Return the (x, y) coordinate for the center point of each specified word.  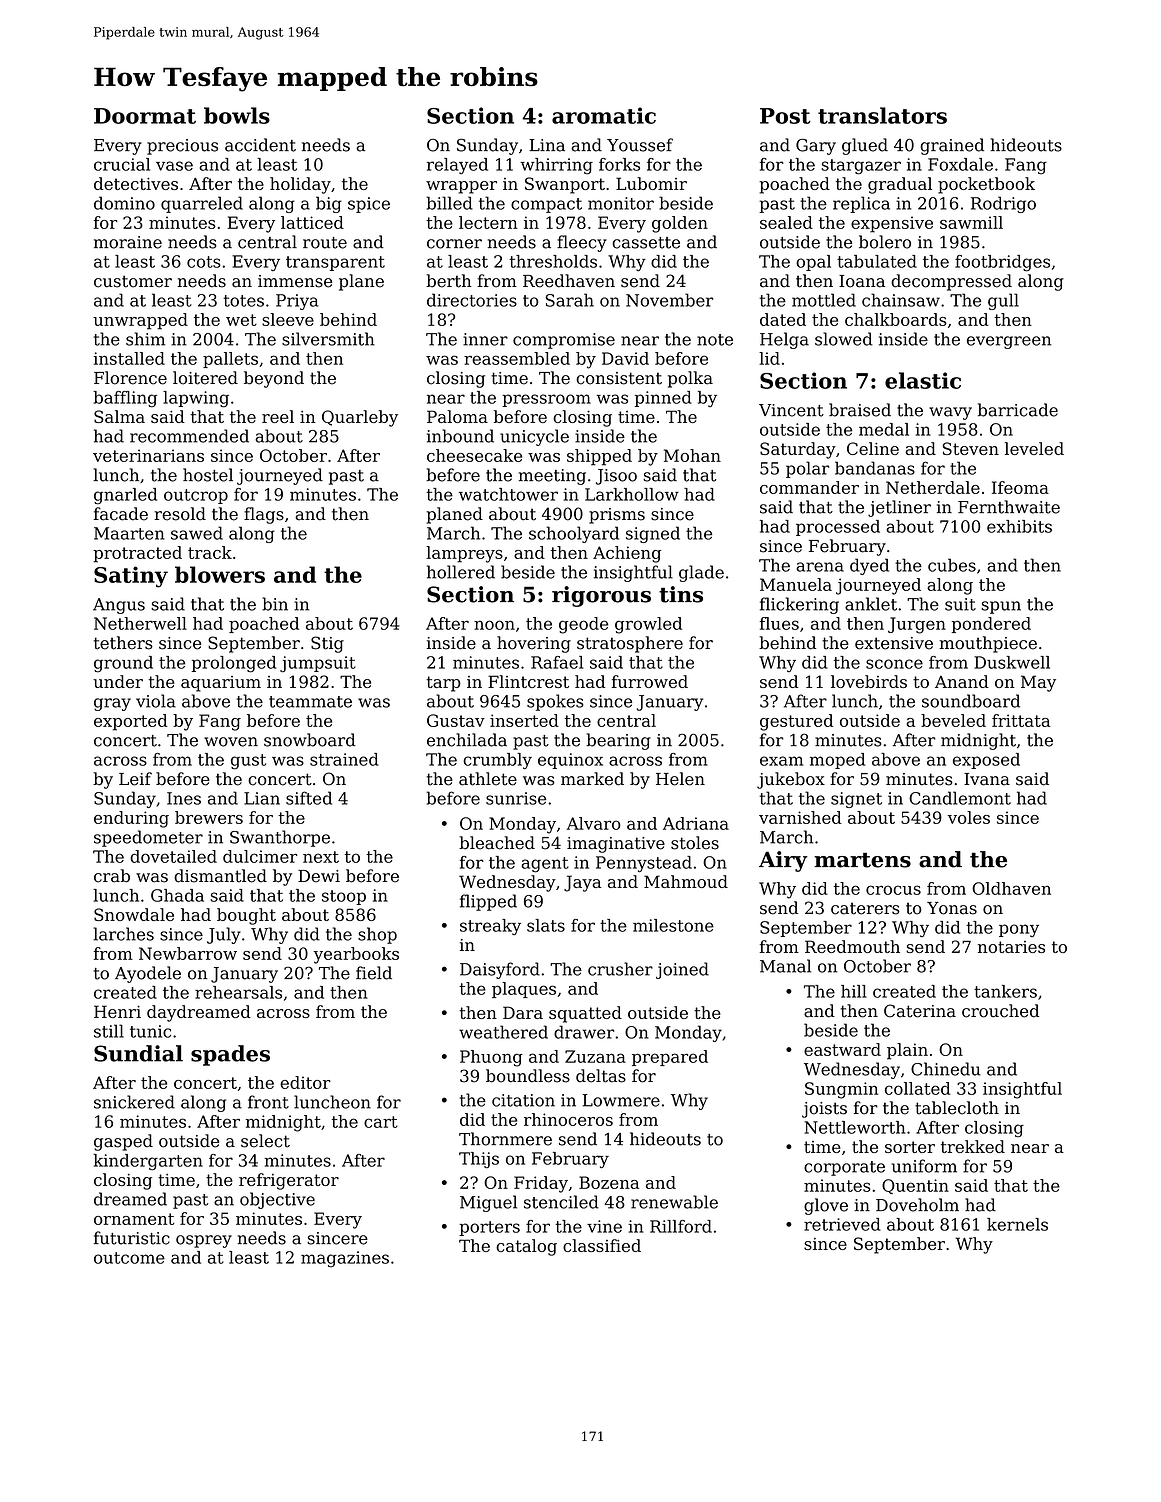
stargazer (861, 167)
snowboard (310, 740)
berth (449, 281)
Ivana (987, 779)
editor (305, 1082)
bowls (237, 115)
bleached (497, 843)
